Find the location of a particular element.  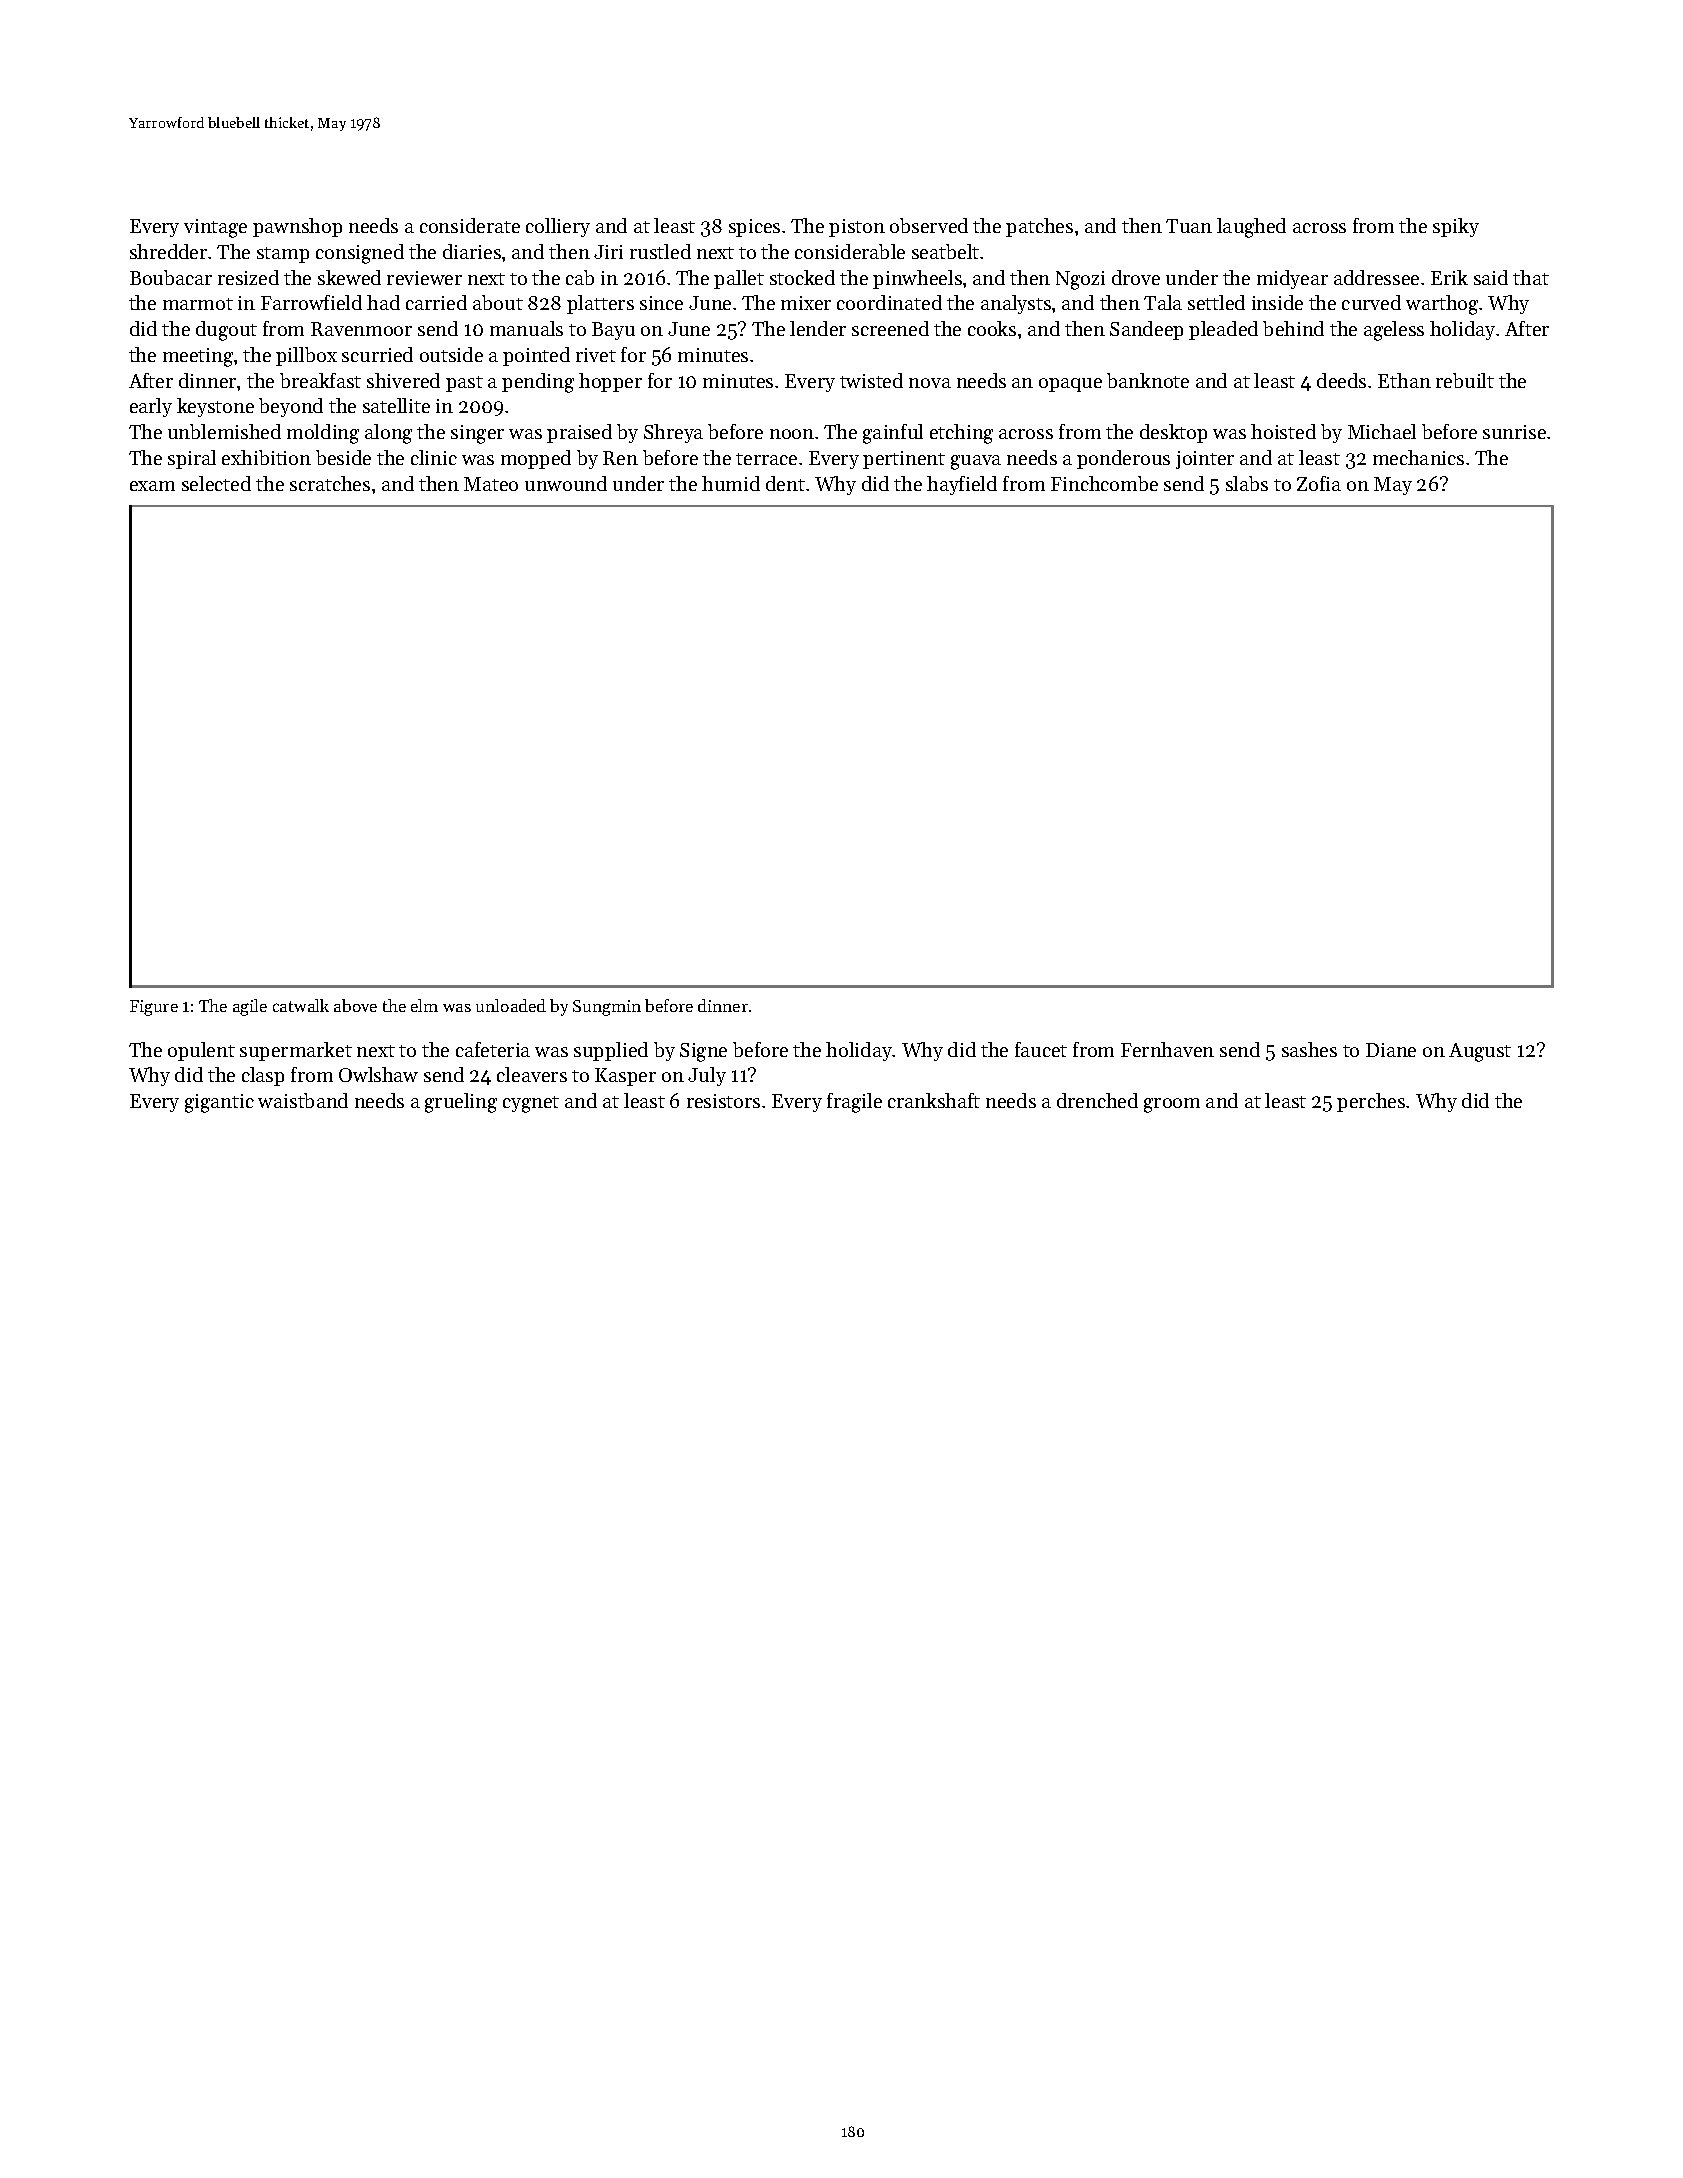

midyear is located at coordinates (1292, 279).
